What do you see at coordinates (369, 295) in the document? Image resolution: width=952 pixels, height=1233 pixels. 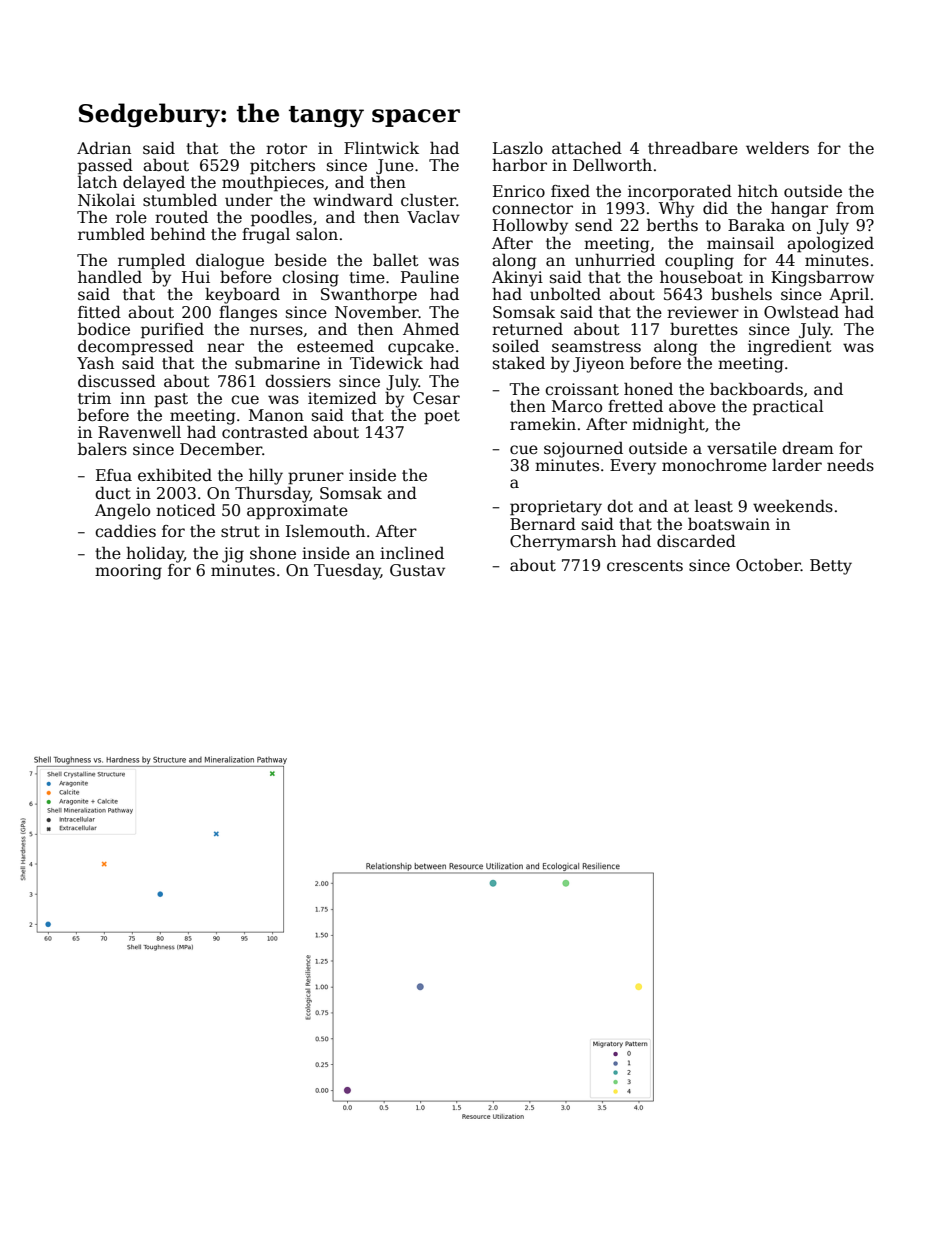 I see `Swanthorpe` at bounding box center [369, 295].
